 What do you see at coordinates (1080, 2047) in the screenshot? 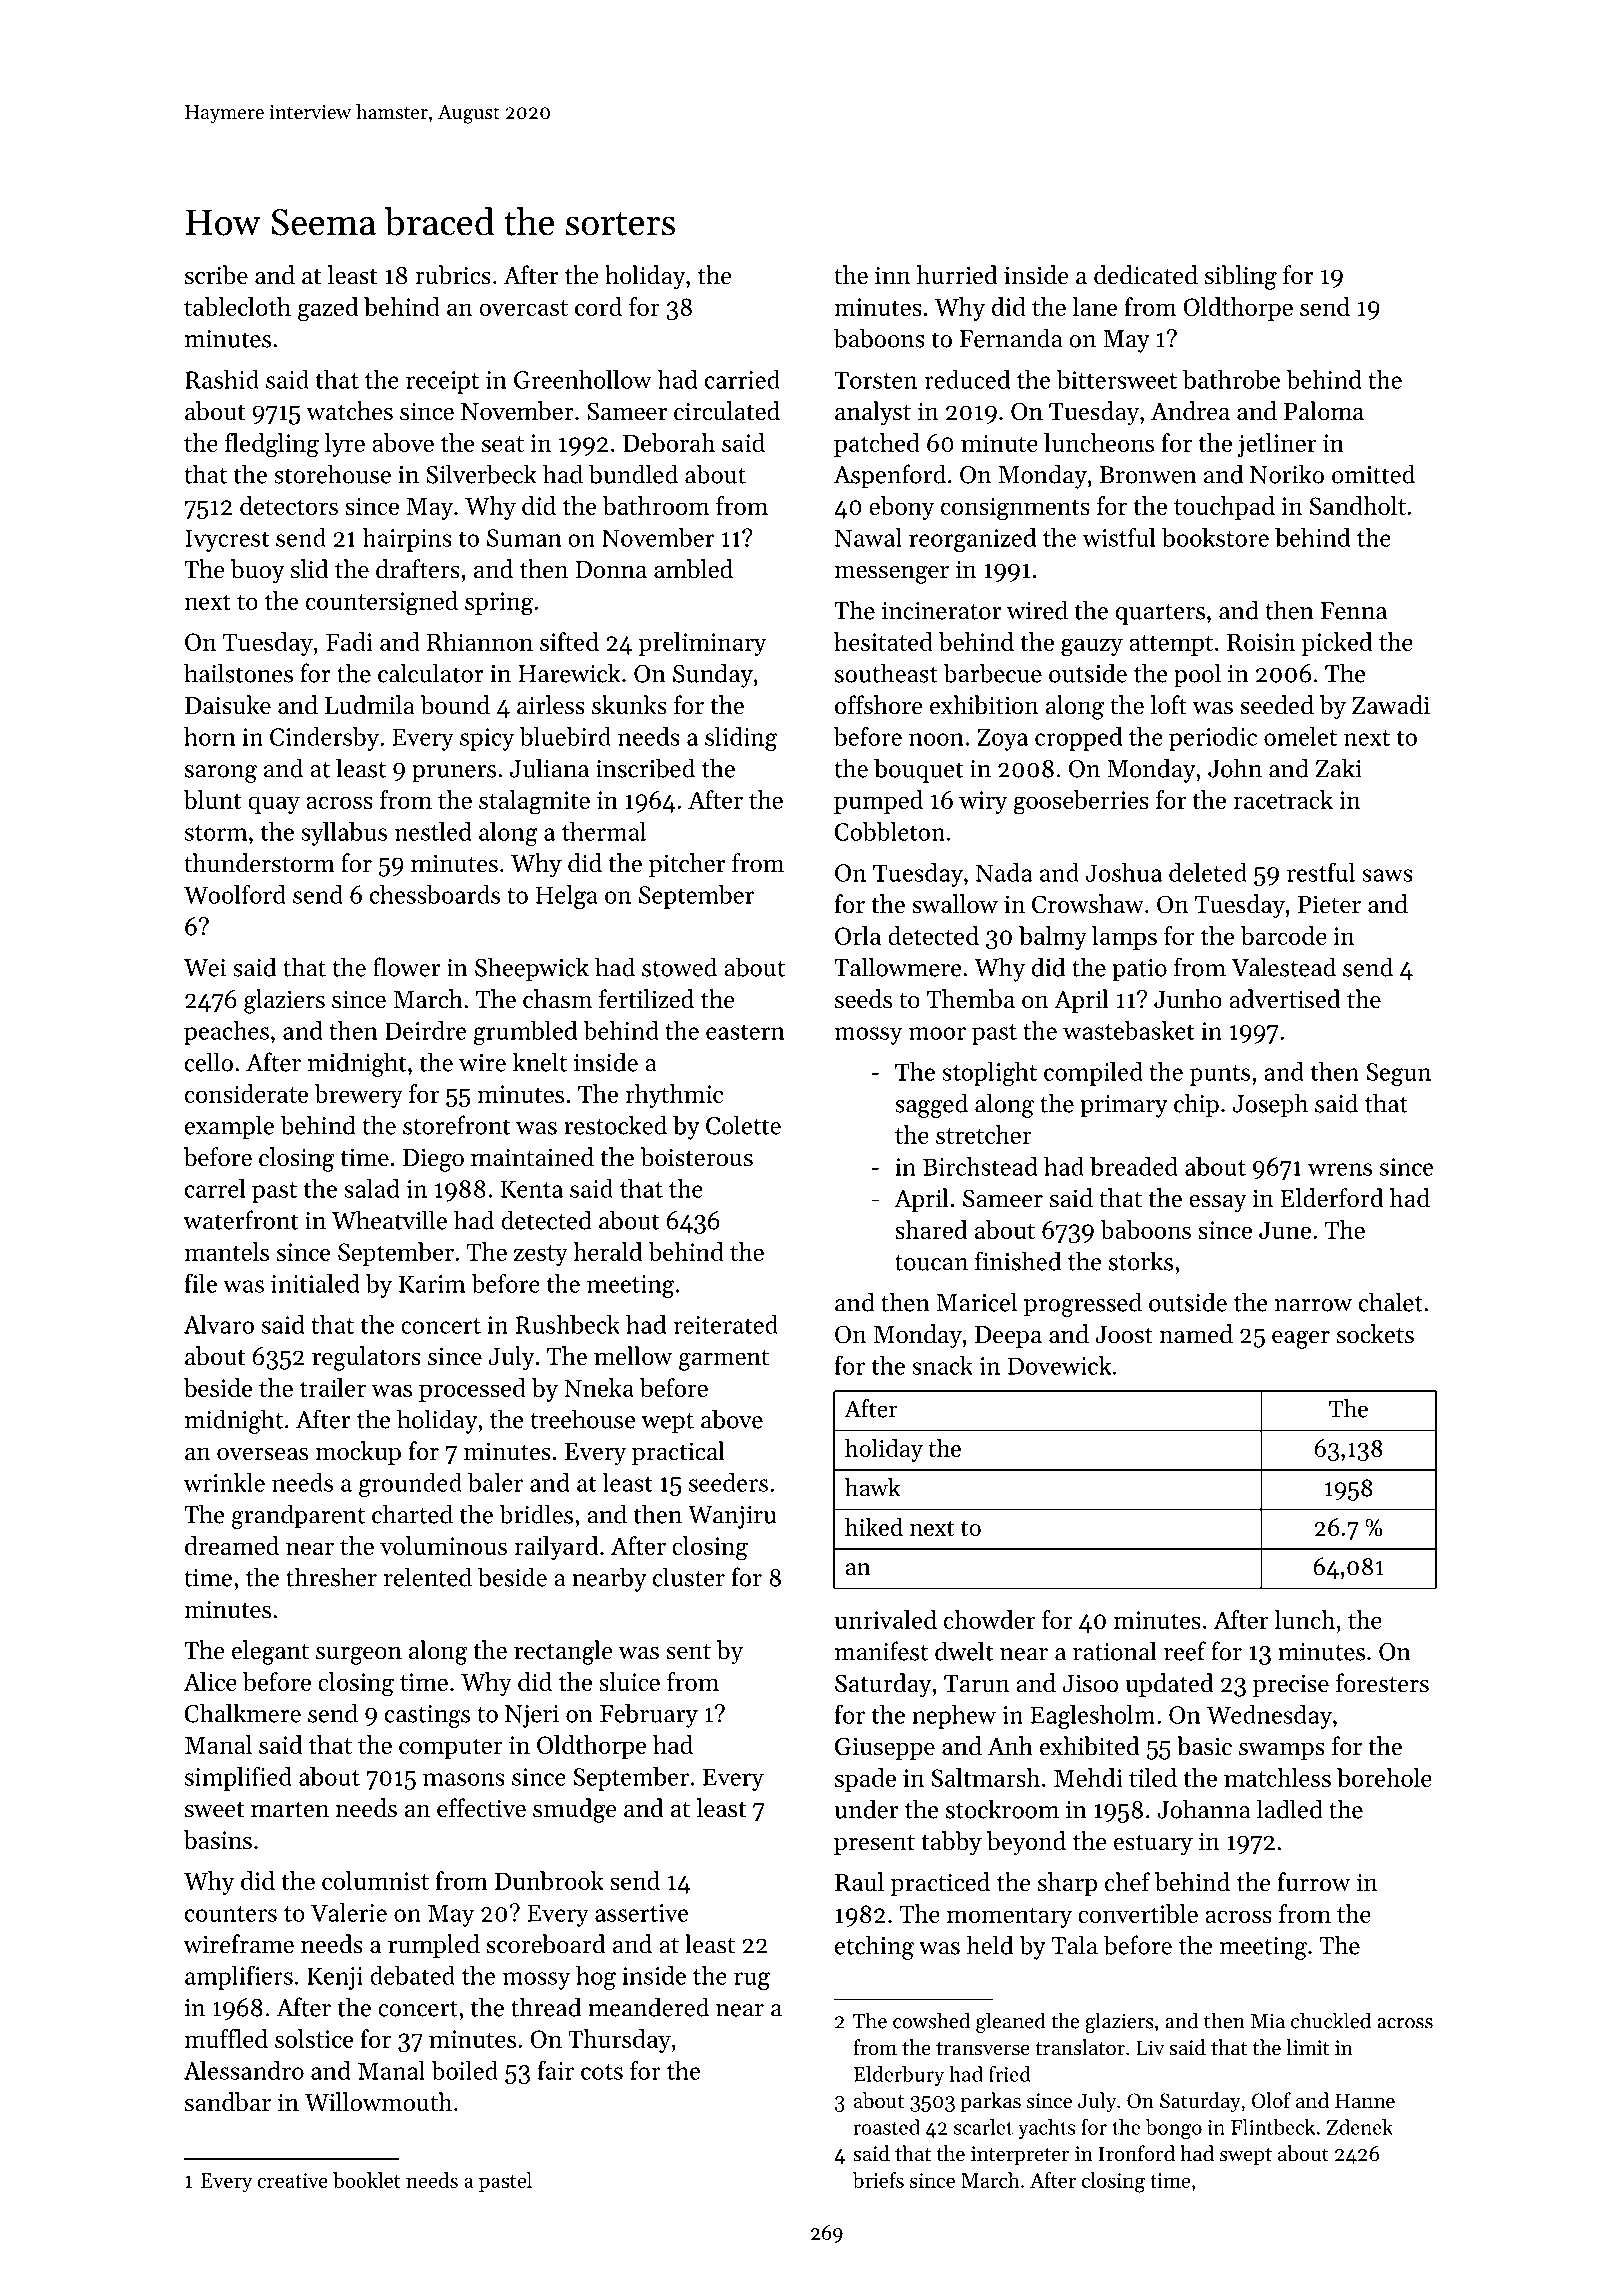
I see `translator` at bounding box center [1080, 2047].
